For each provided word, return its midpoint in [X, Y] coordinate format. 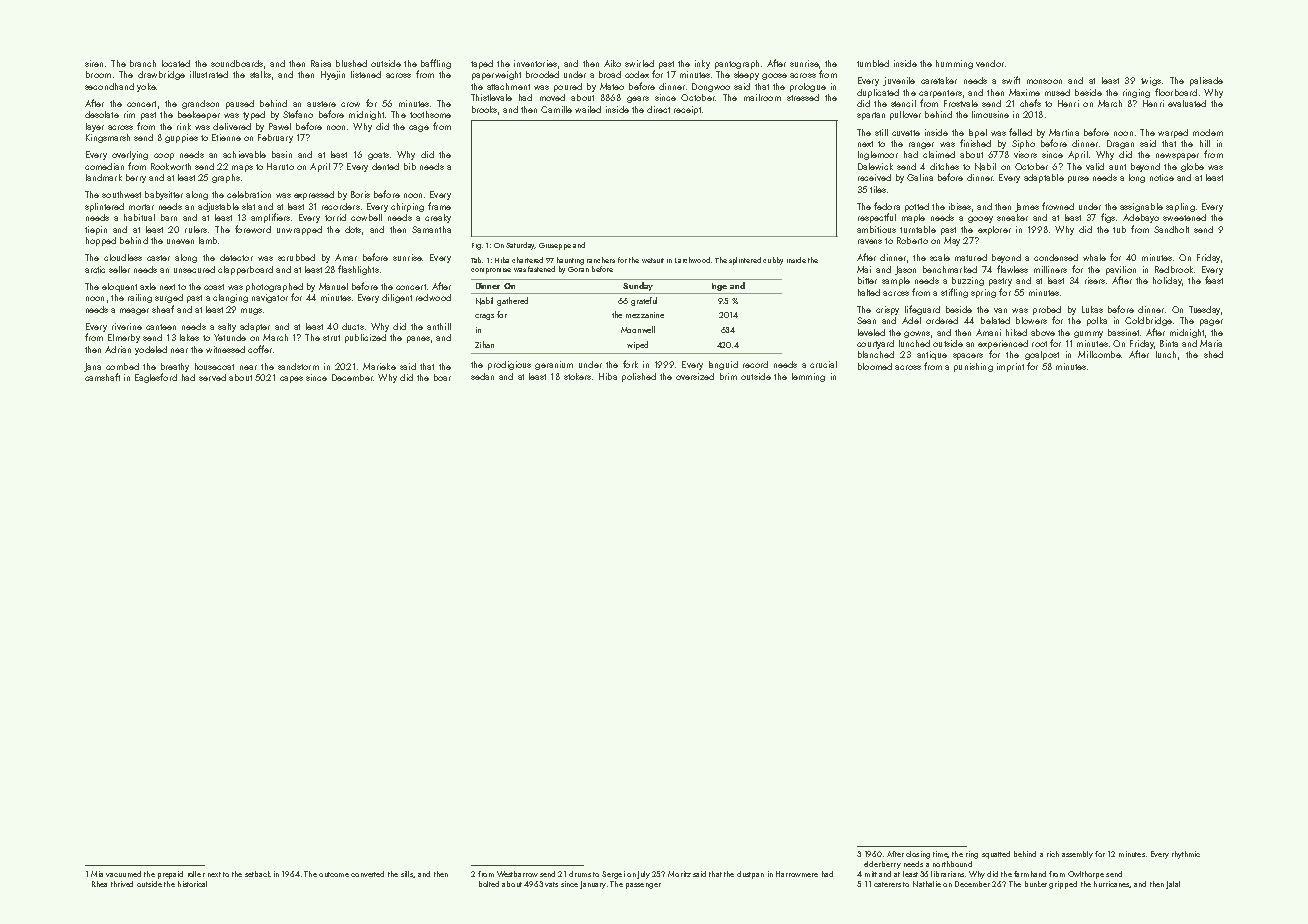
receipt [687, 110]
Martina [1064, 132]
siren [94, 63]
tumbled [873, 63]
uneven [180, 241]
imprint [1010, 367]
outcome [334, 874]
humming [954, 64]
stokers [577, 376]
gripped [1063, 885]
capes [291, 379]
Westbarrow [517, 874]
